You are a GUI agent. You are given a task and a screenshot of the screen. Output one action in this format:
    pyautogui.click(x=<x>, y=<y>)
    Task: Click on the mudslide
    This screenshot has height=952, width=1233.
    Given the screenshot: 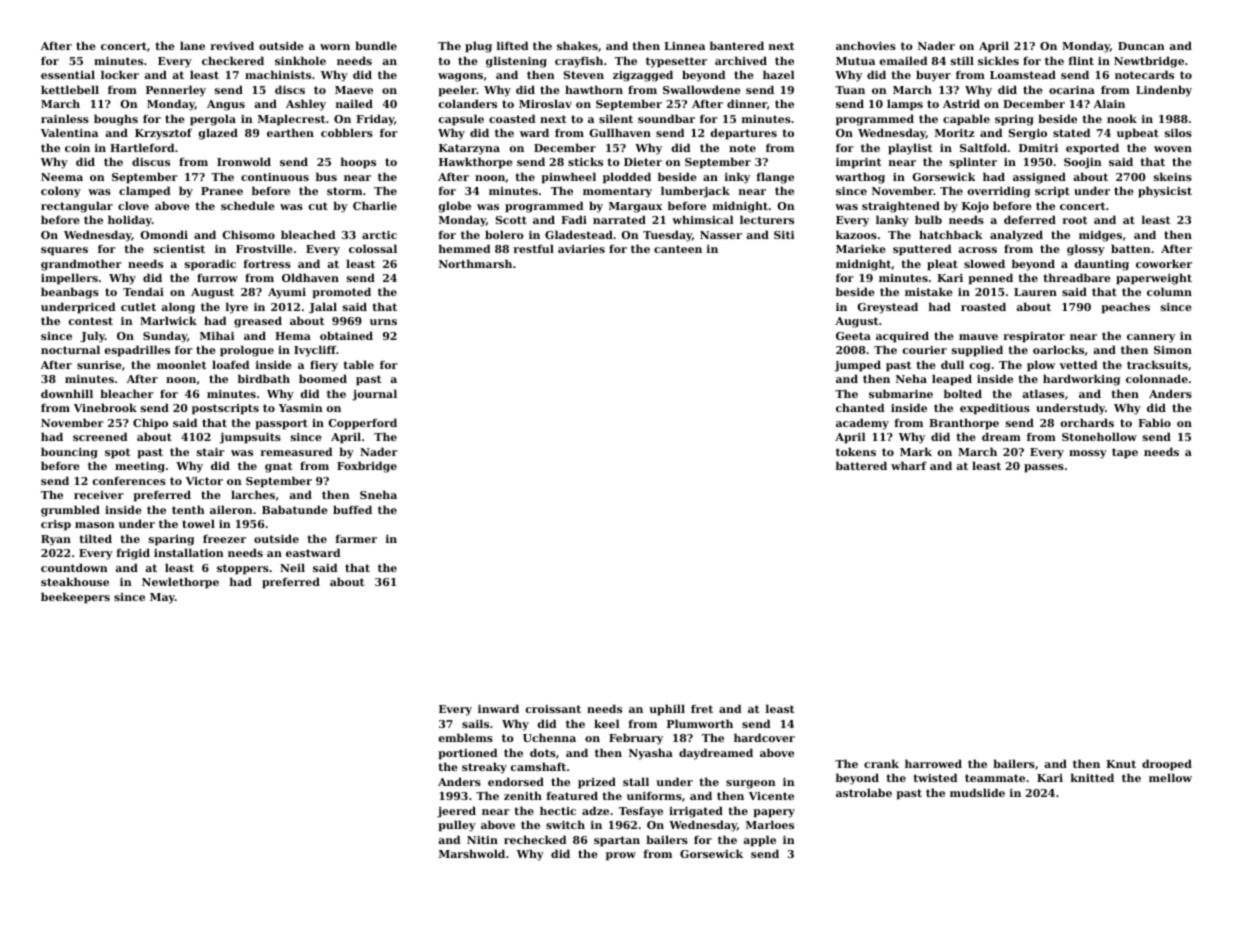 What is the action you would take?
    pyautogui.click(x=977, y=792)
